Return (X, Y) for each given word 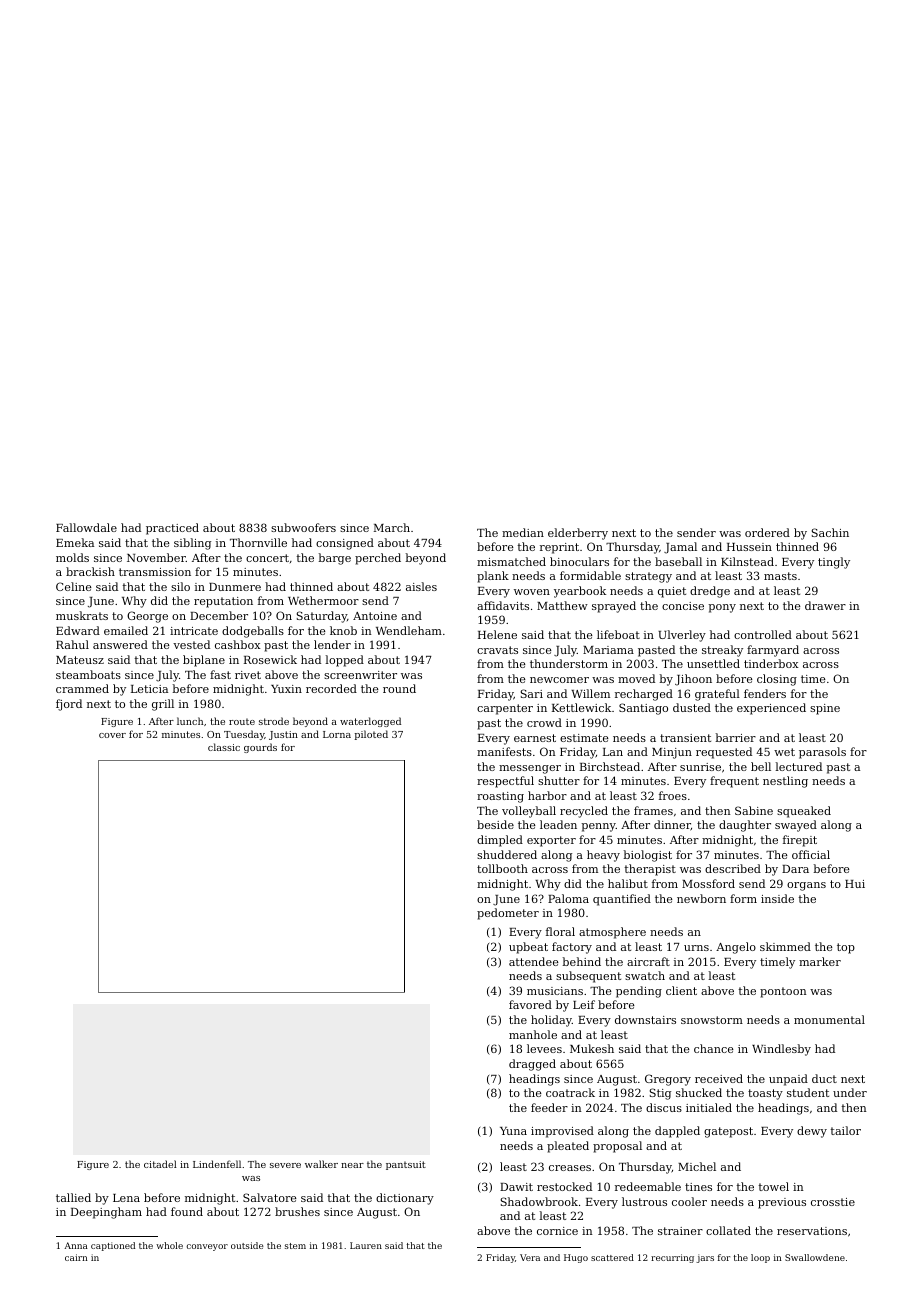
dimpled (500, 841)
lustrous (644, 1201)
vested (191, 644)
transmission (155, 572)
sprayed (614, 607)
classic (224, 747)
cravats (497, 650)
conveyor (207, 1247)
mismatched (511, 561)
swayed (796, 826)
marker (820, 961)
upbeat (528, 948)
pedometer (508, 914)
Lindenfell (217, 1164)
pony (722, 608)
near (352, 1165)
